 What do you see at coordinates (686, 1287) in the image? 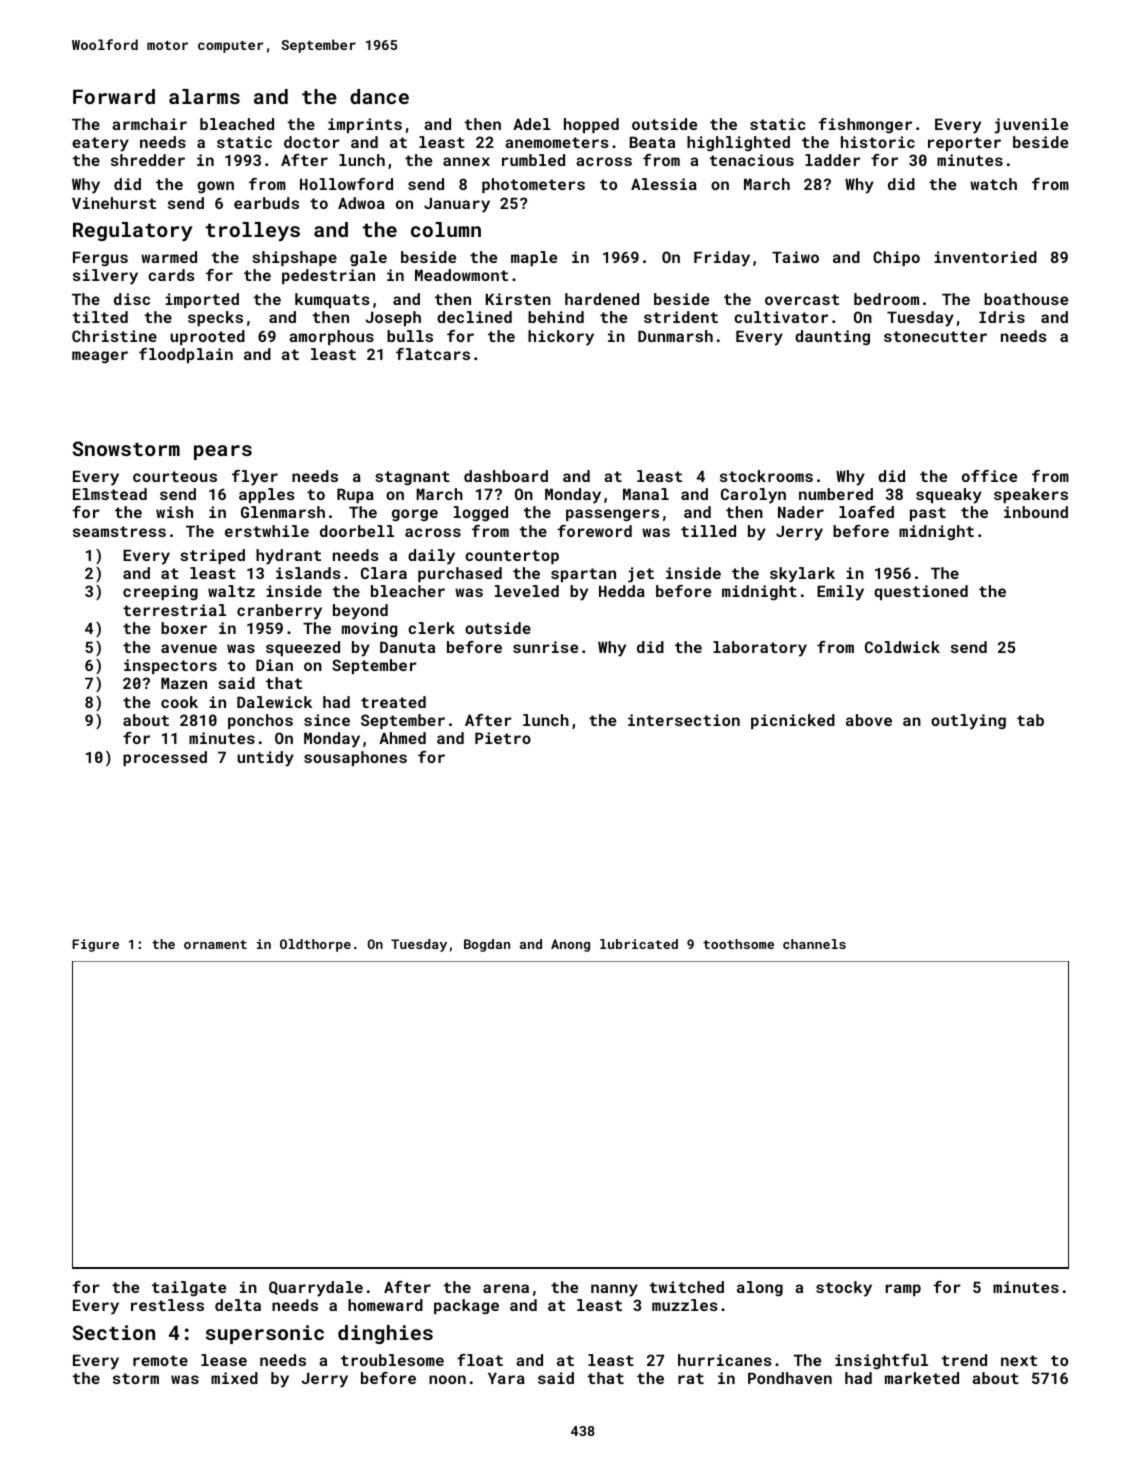
I see `twitched` at bounding box center [686, 1287].
